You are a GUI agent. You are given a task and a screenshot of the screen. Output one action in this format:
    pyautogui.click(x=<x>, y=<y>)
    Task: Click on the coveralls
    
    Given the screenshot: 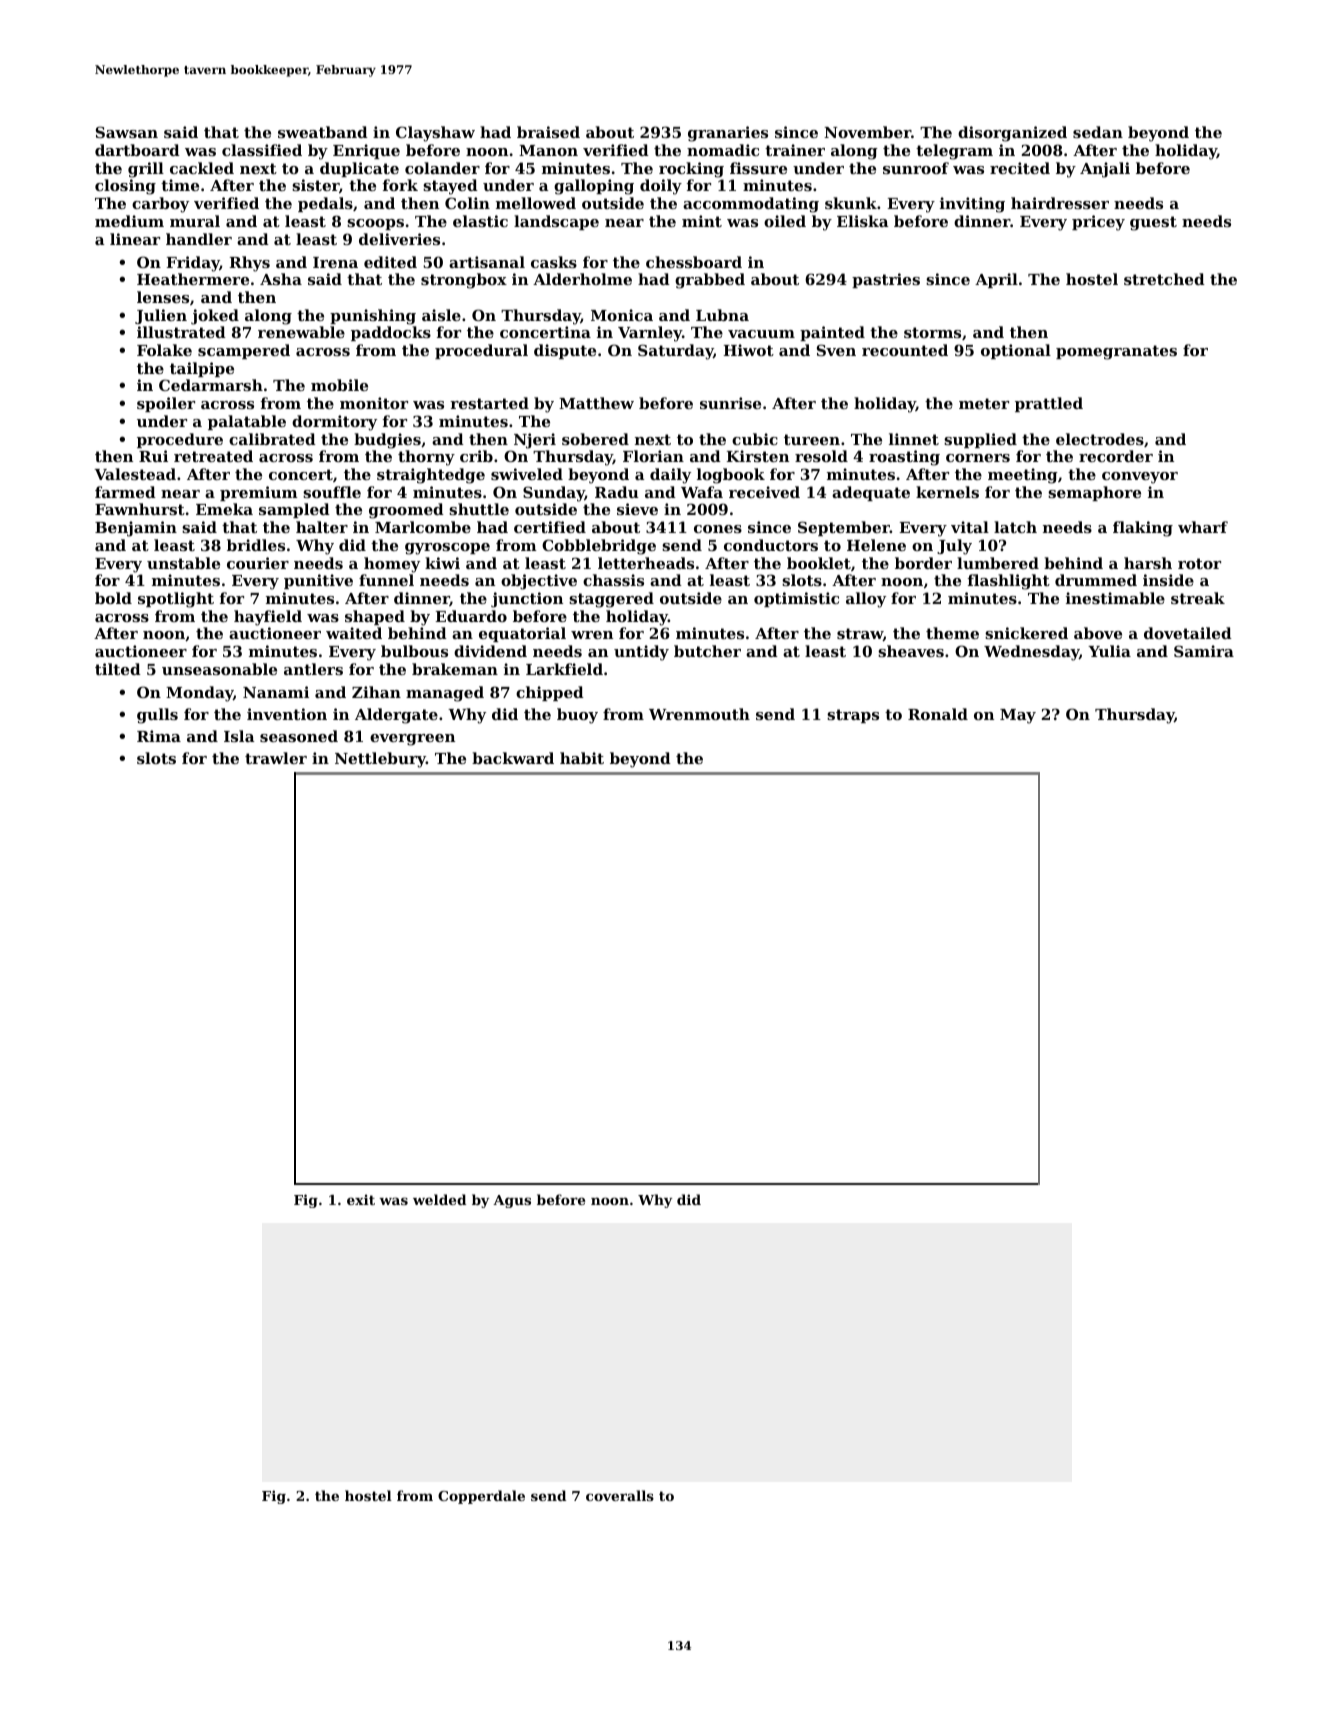 What is the action you would take?
    pyautogui.click(x=620, y=1495)
